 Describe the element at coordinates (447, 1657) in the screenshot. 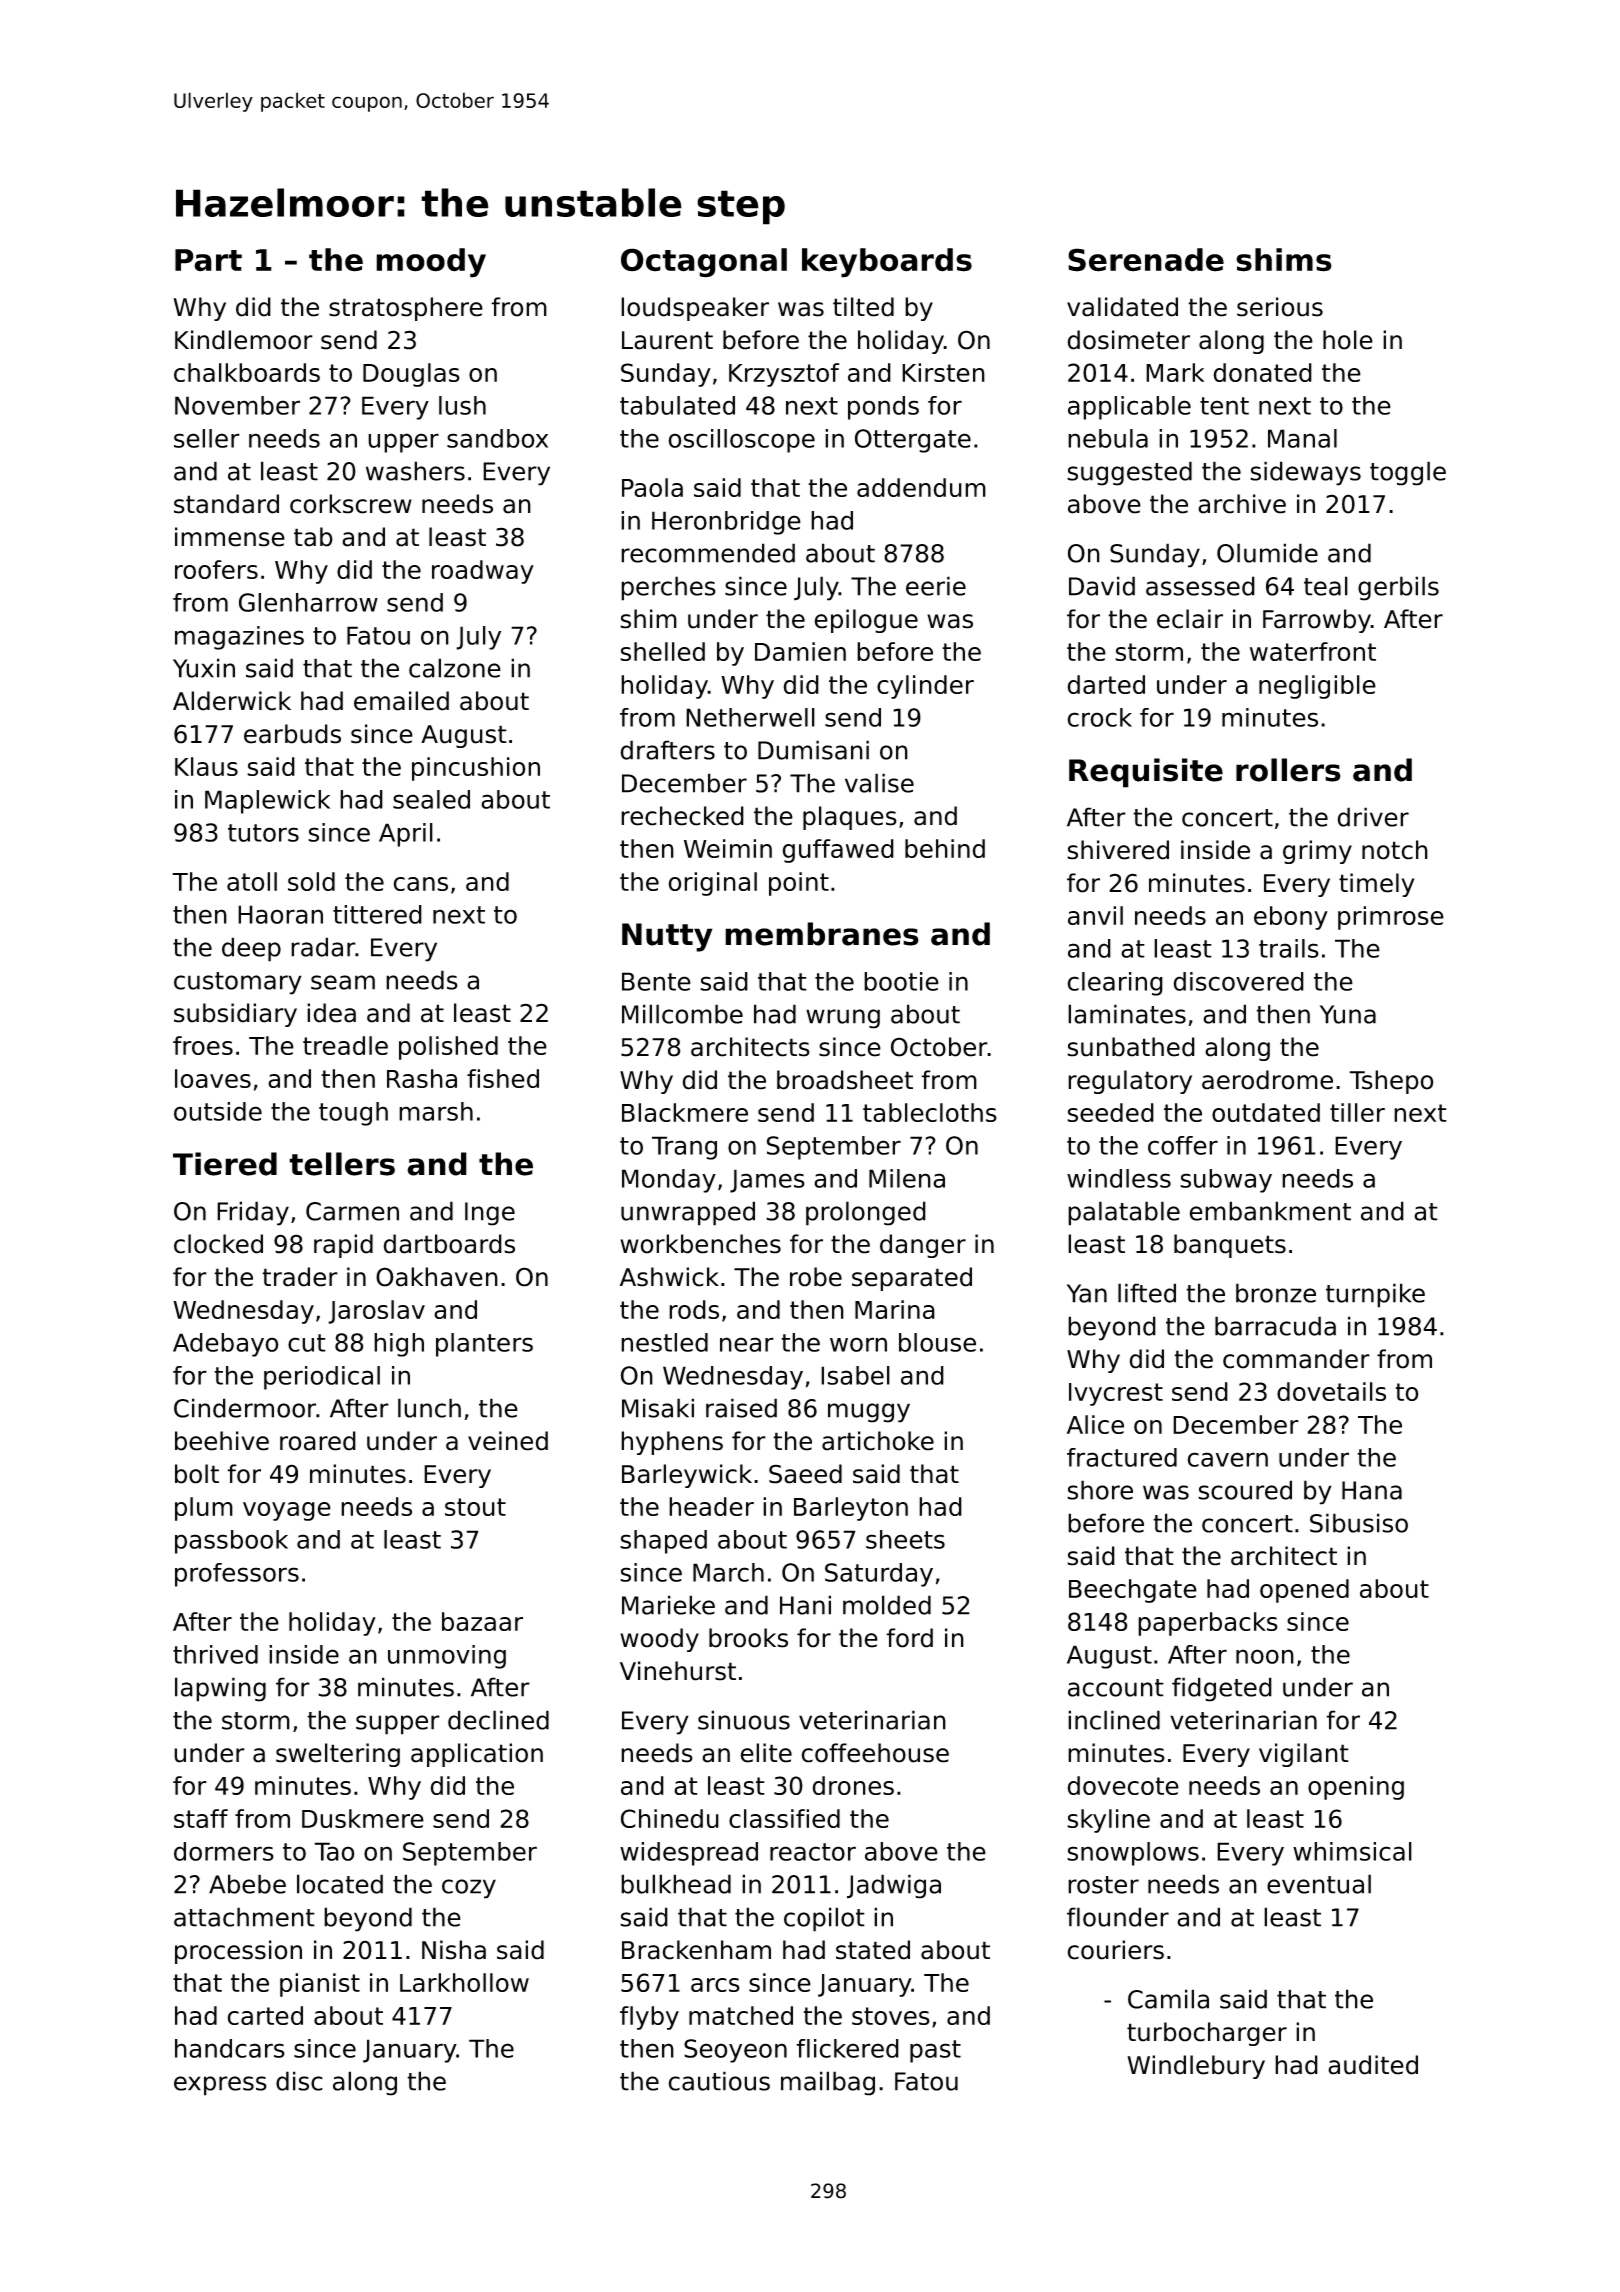

I see `unmoving` at that location.
